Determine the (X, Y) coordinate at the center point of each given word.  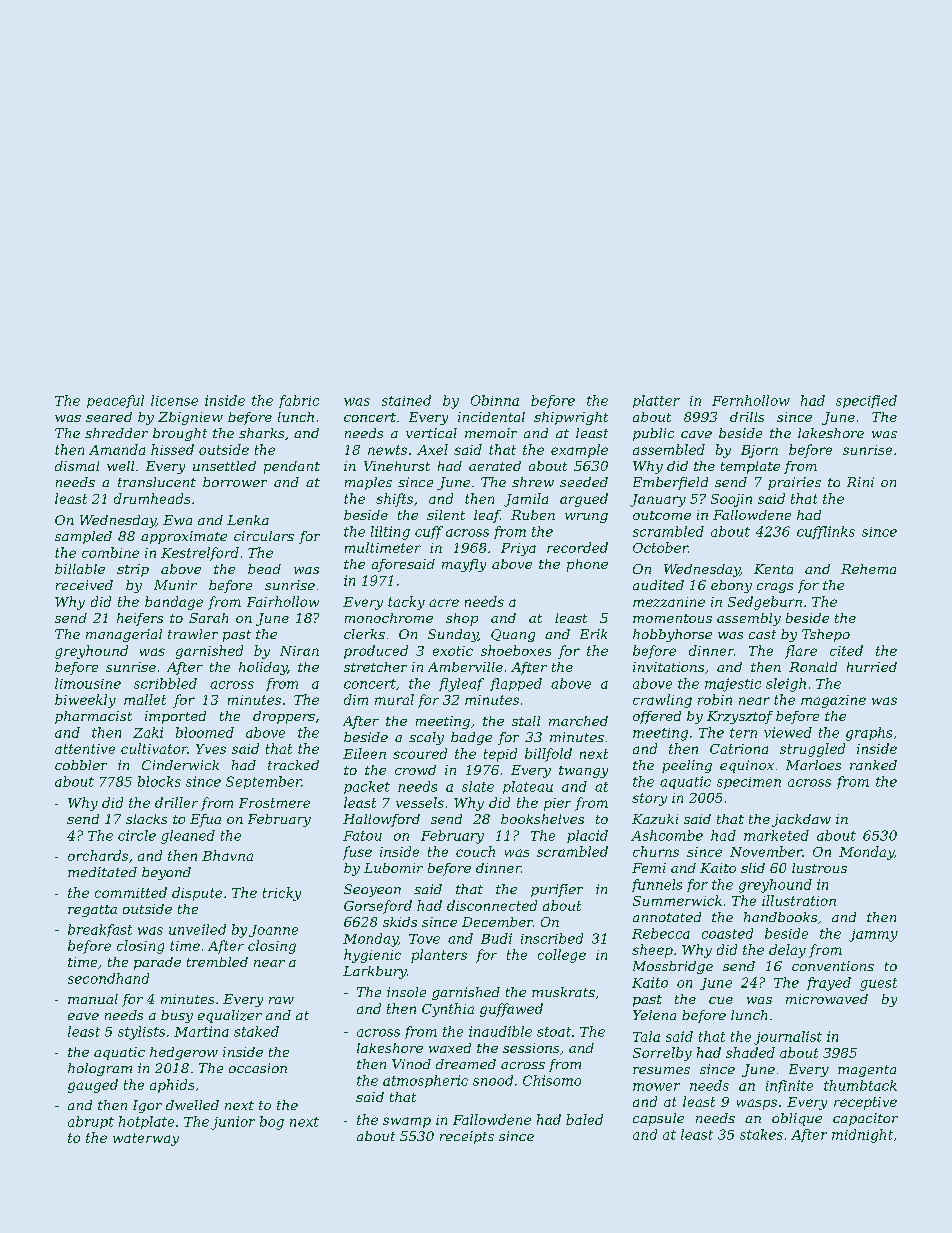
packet (367, 787)
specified (866, 401)
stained (406, 400)
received (84, 585)
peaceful (115, 401)
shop (462, 619)
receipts (467, 1137)
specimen (749, 783)
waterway (146, 1139)
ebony (731, 586)
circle (137, 835)
